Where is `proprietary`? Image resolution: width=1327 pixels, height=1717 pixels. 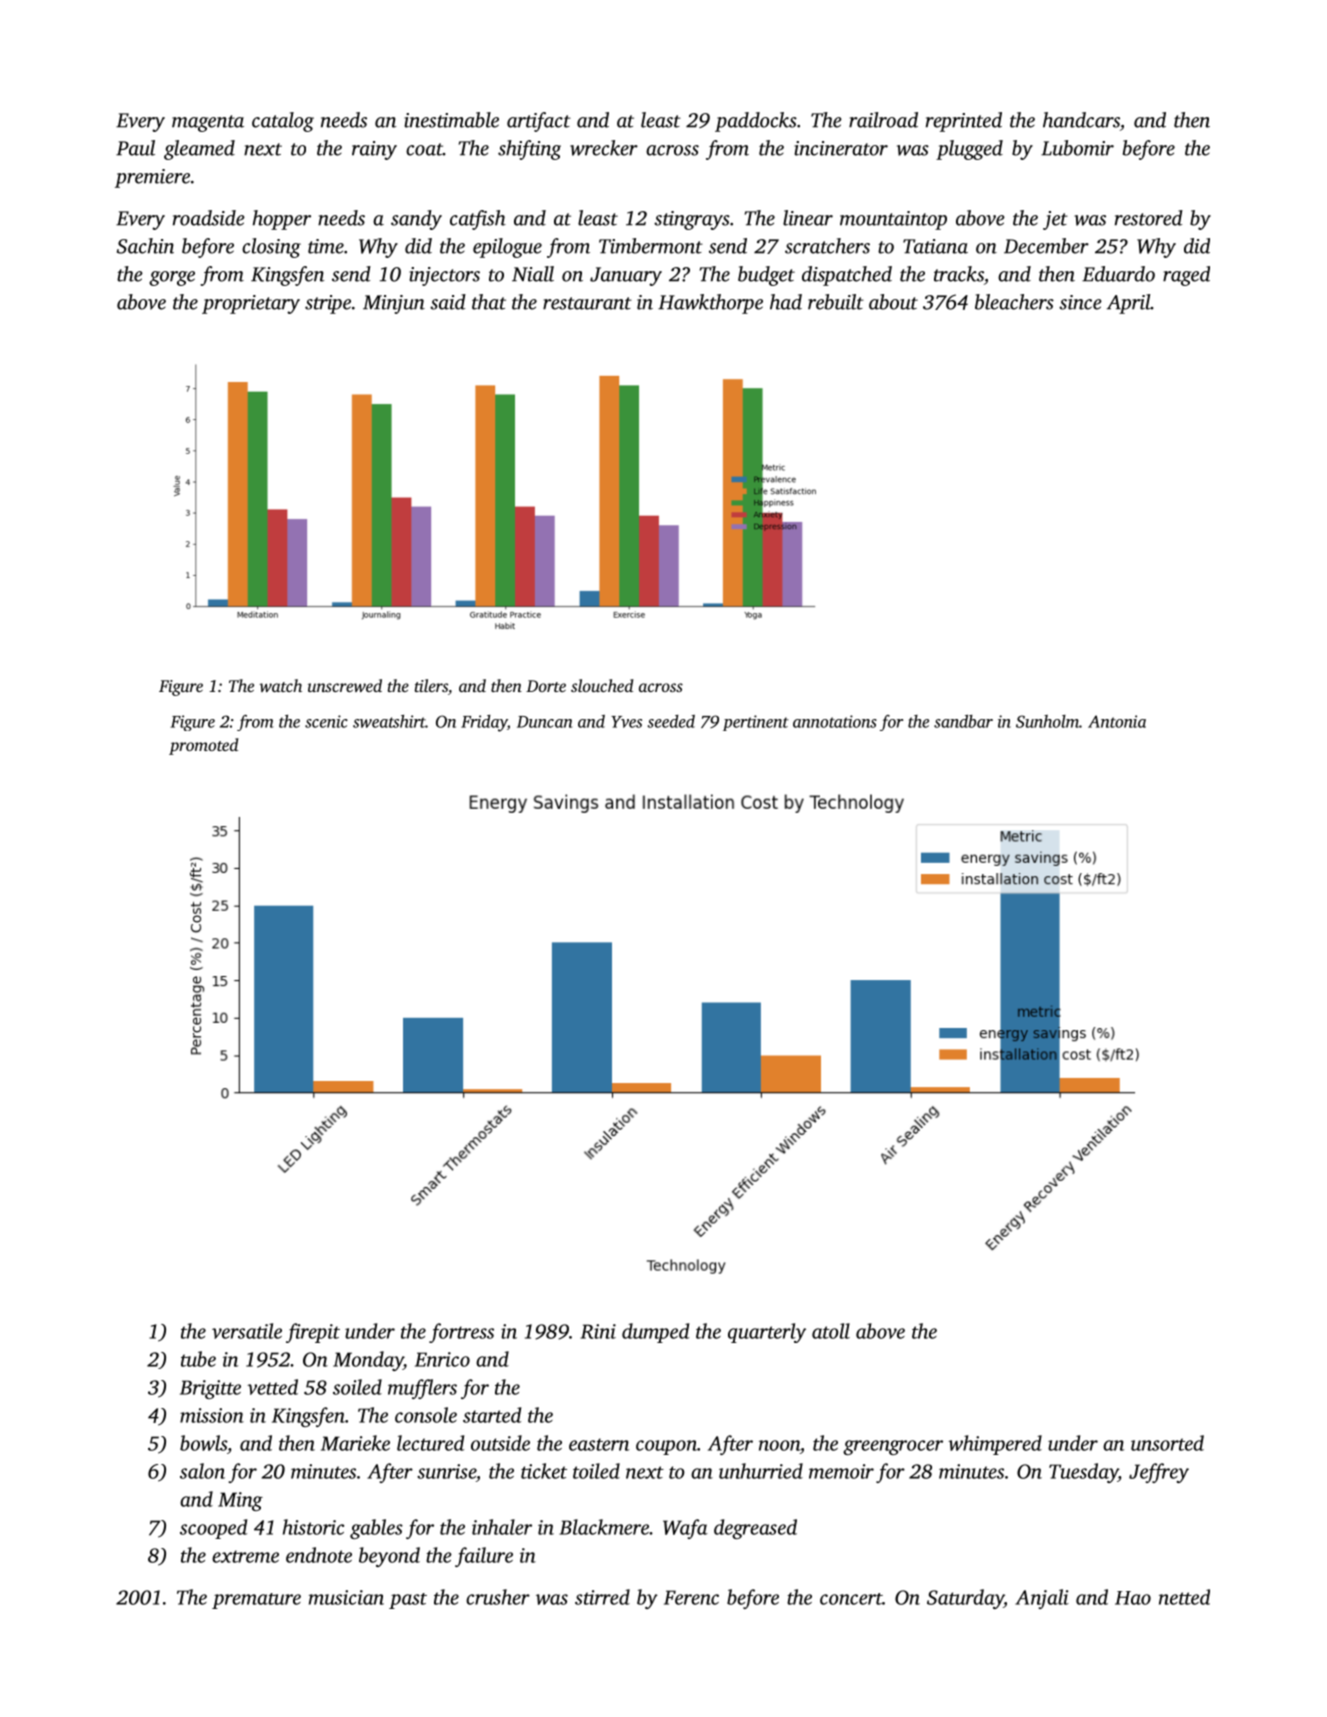
proprietary is located at coordinates (251, 304).
